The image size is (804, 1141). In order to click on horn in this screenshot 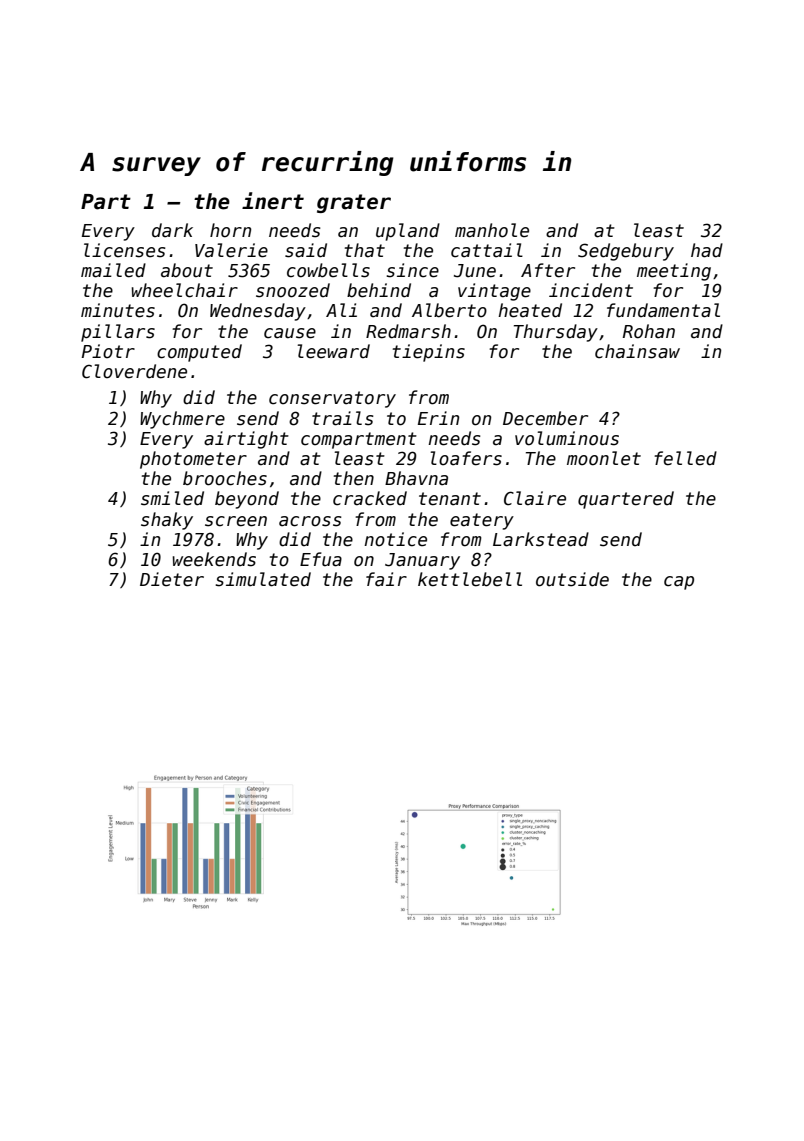, I will do `click(230, 230)`.
